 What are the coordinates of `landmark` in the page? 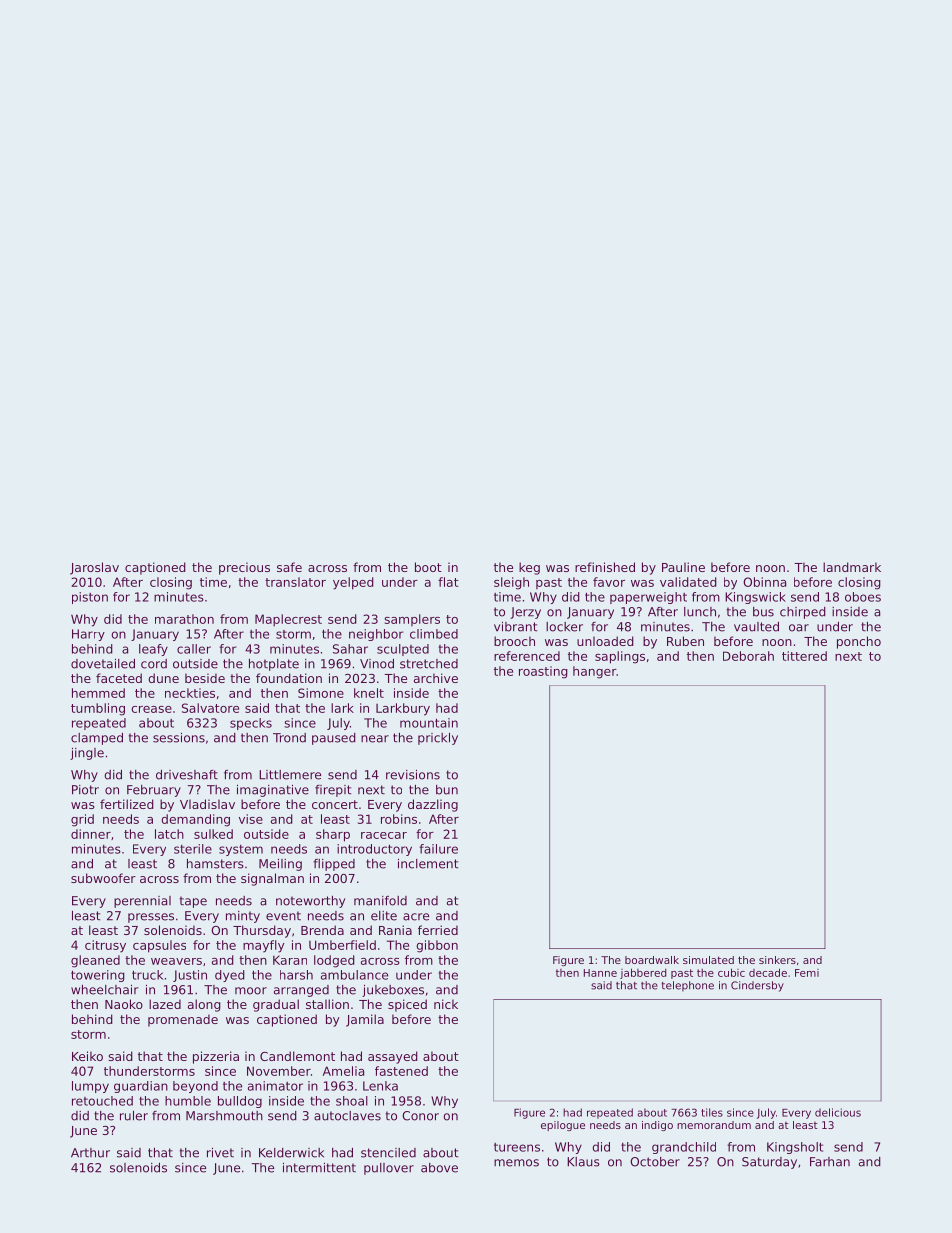 It's located at (852, 567).
